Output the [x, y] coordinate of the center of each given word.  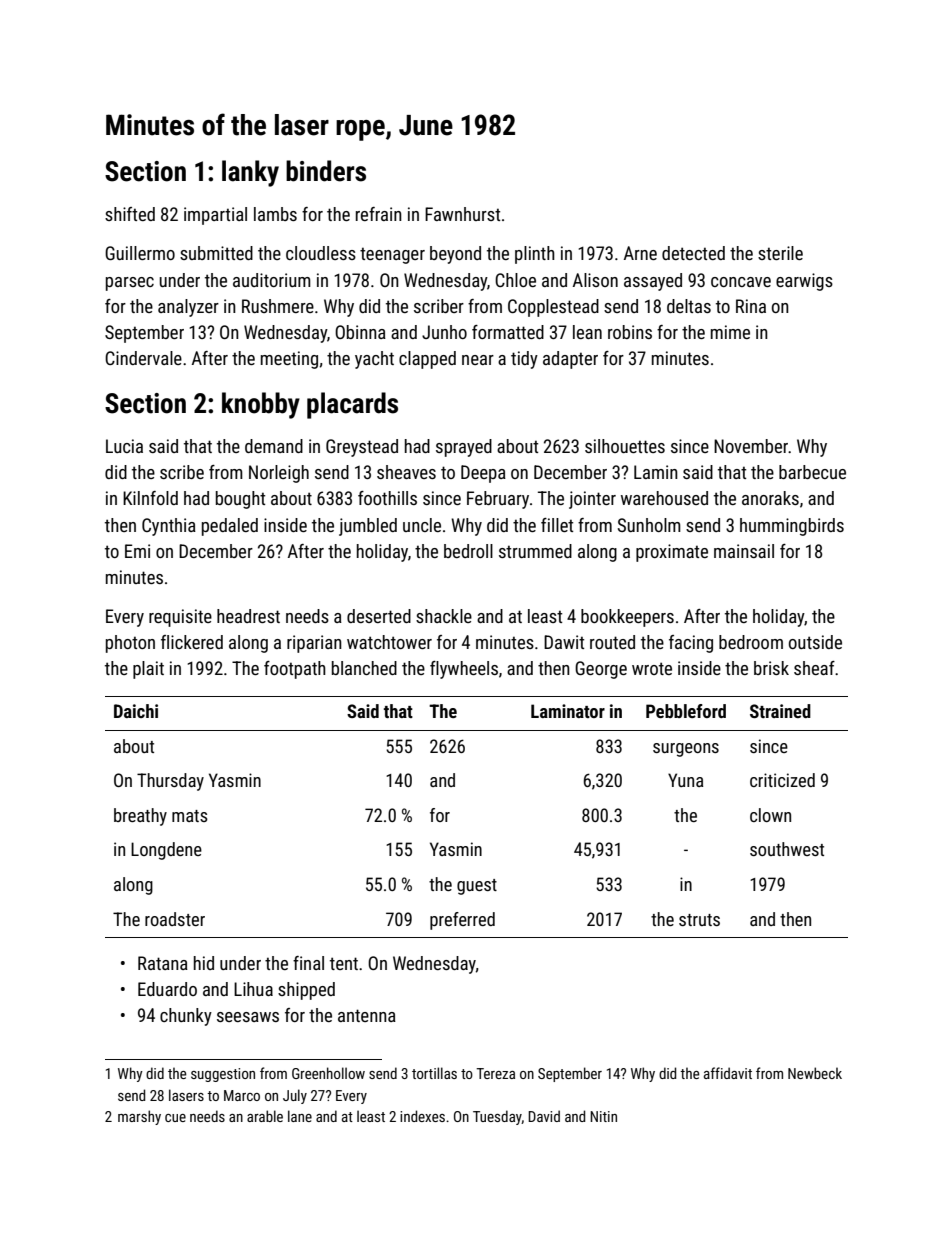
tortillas [434, 1073]
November [751, 446]
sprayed [464, 448]
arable [265, 1116]
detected [693, 253]
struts [699, 920]
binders [326, 171]
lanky [250, 173]
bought [240, 500]
